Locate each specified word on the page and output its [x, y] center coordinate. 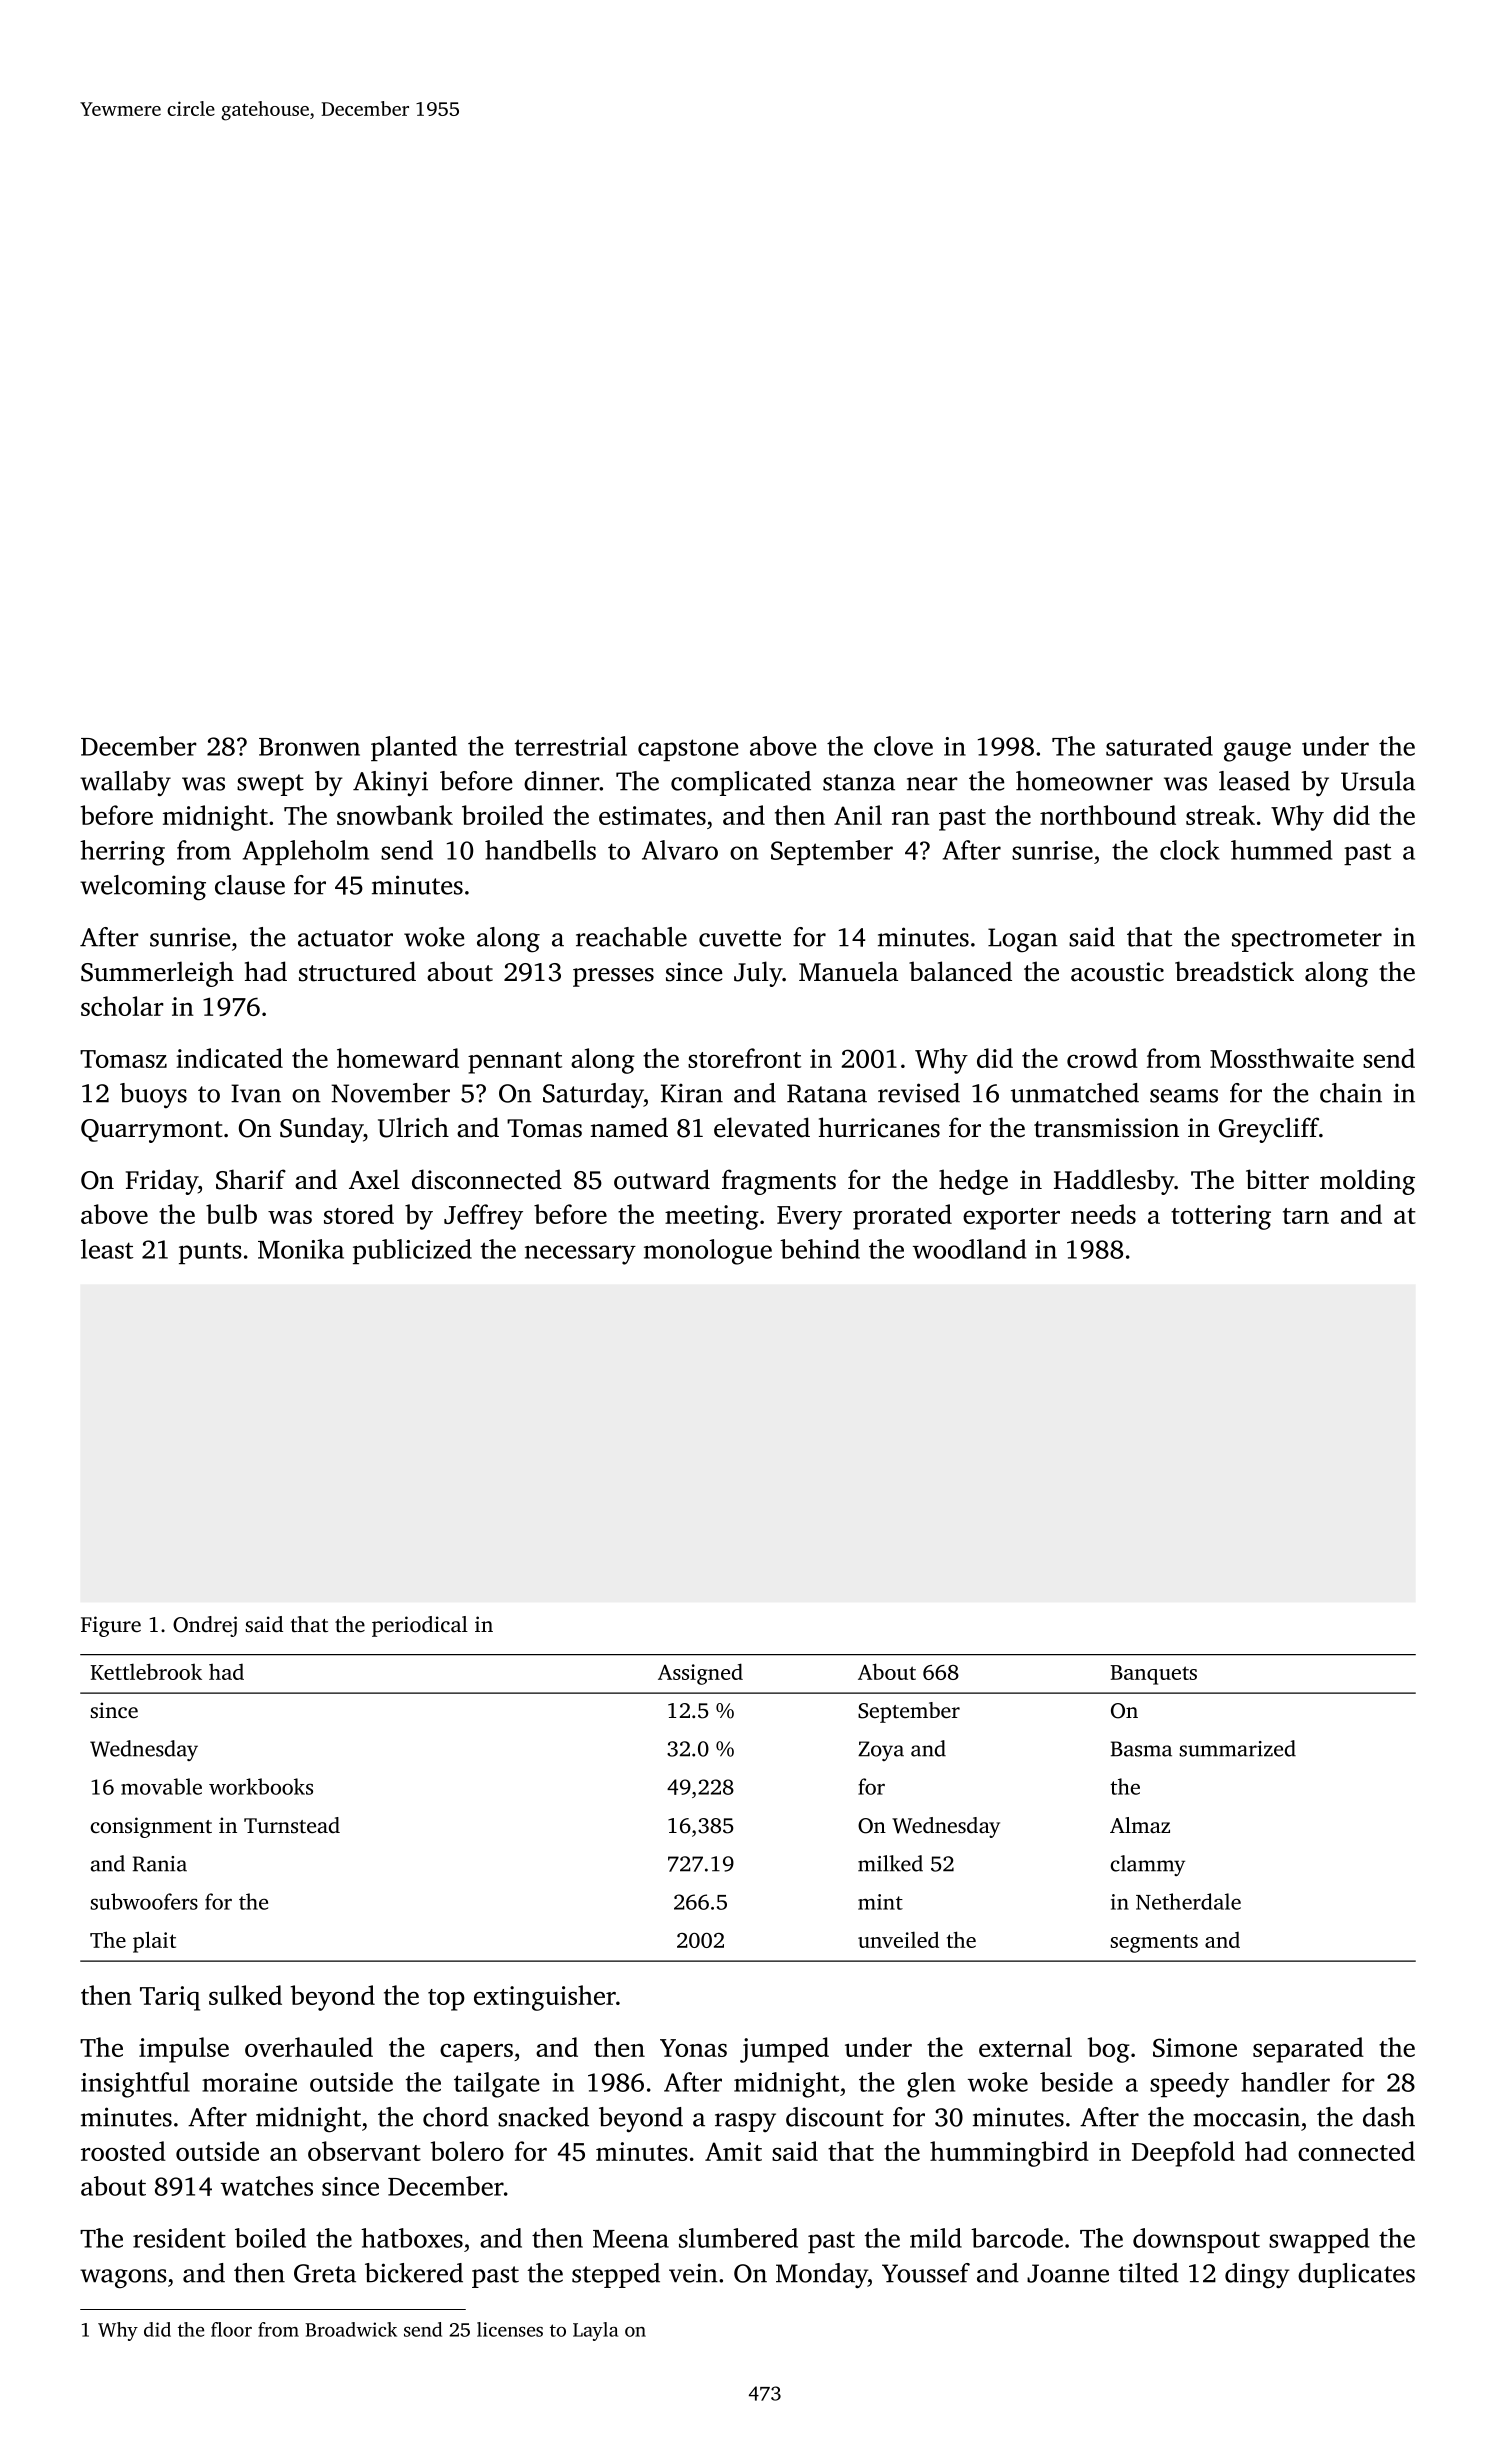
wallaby [125, 784]
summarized [1237, 1748]
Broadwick [351, 2329]
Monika [301, 1249]
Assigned [700, 1674]
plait [154, 1942]
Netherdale [1188, 1901]
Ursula [1378, 781]
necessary [580, 1255]
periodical [420, 1626]
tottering [1221, 1217]
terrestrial [571, 746]
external [1025, 2047]
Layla [595, 2331]
